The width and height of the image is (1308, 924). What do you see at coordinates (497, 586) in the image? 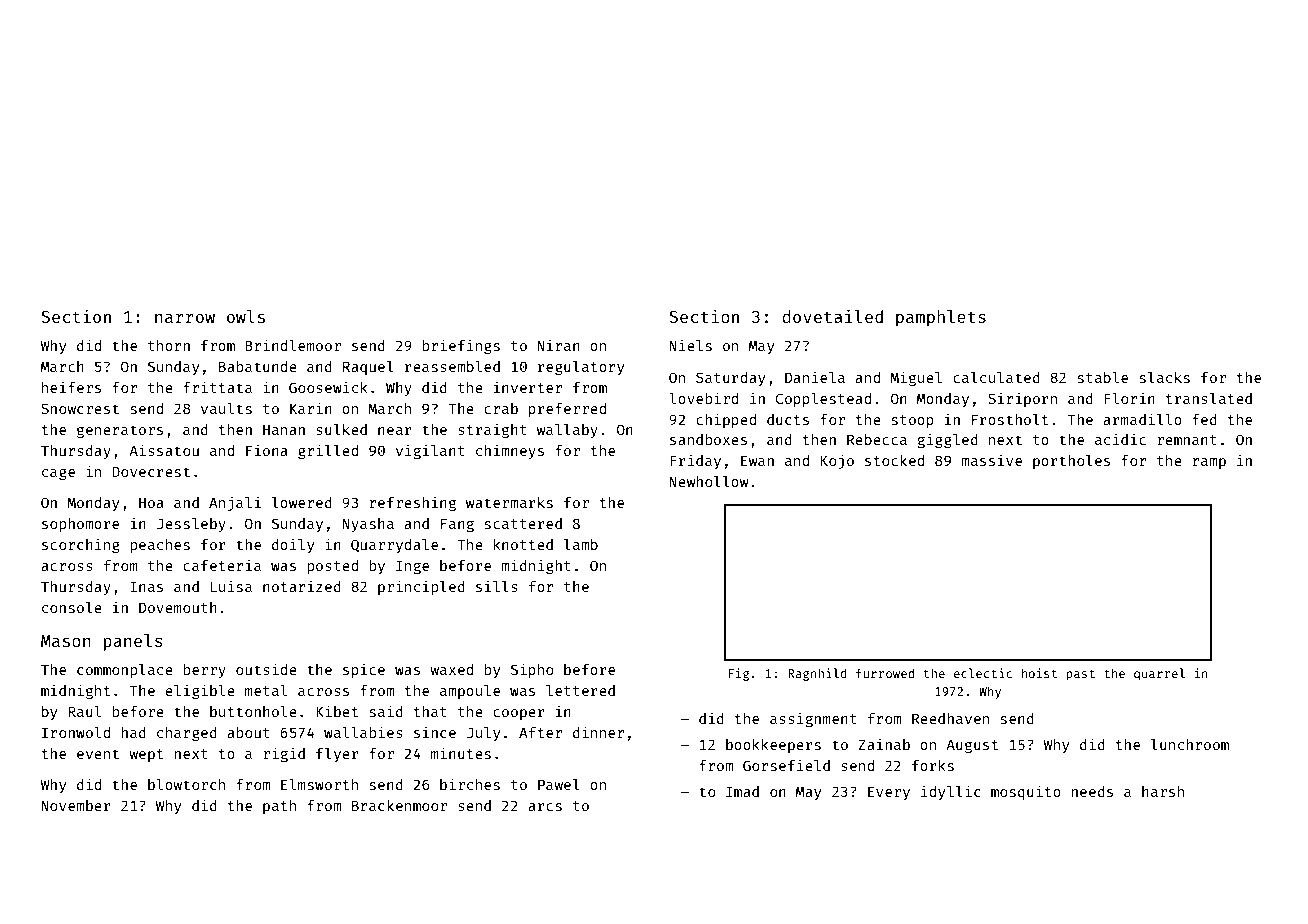
I see `sills` at bounding box center [497, 586].
